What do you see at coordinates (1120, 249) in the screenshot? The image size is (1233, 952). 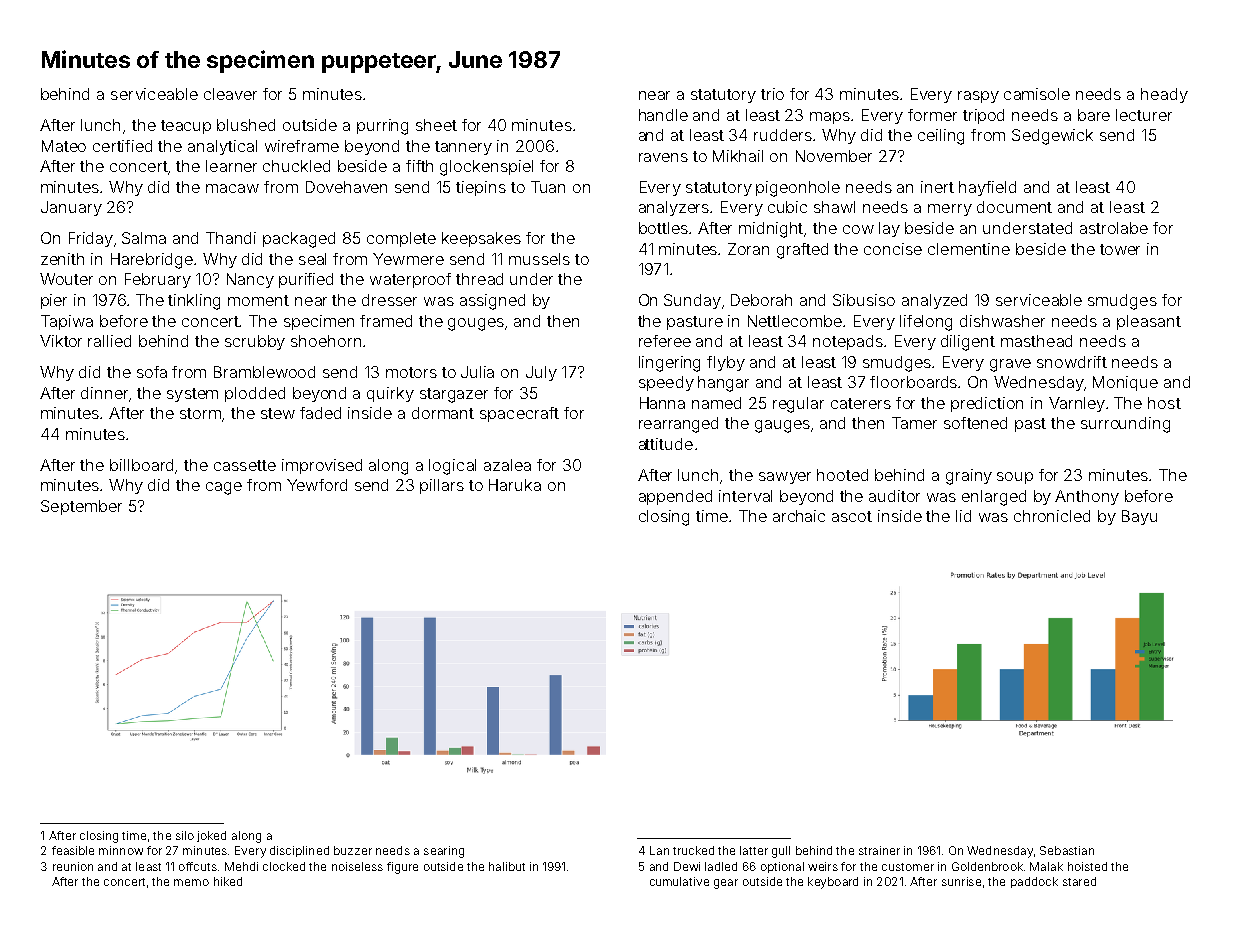 I see `tower` at bounding box center [1120, 249].
